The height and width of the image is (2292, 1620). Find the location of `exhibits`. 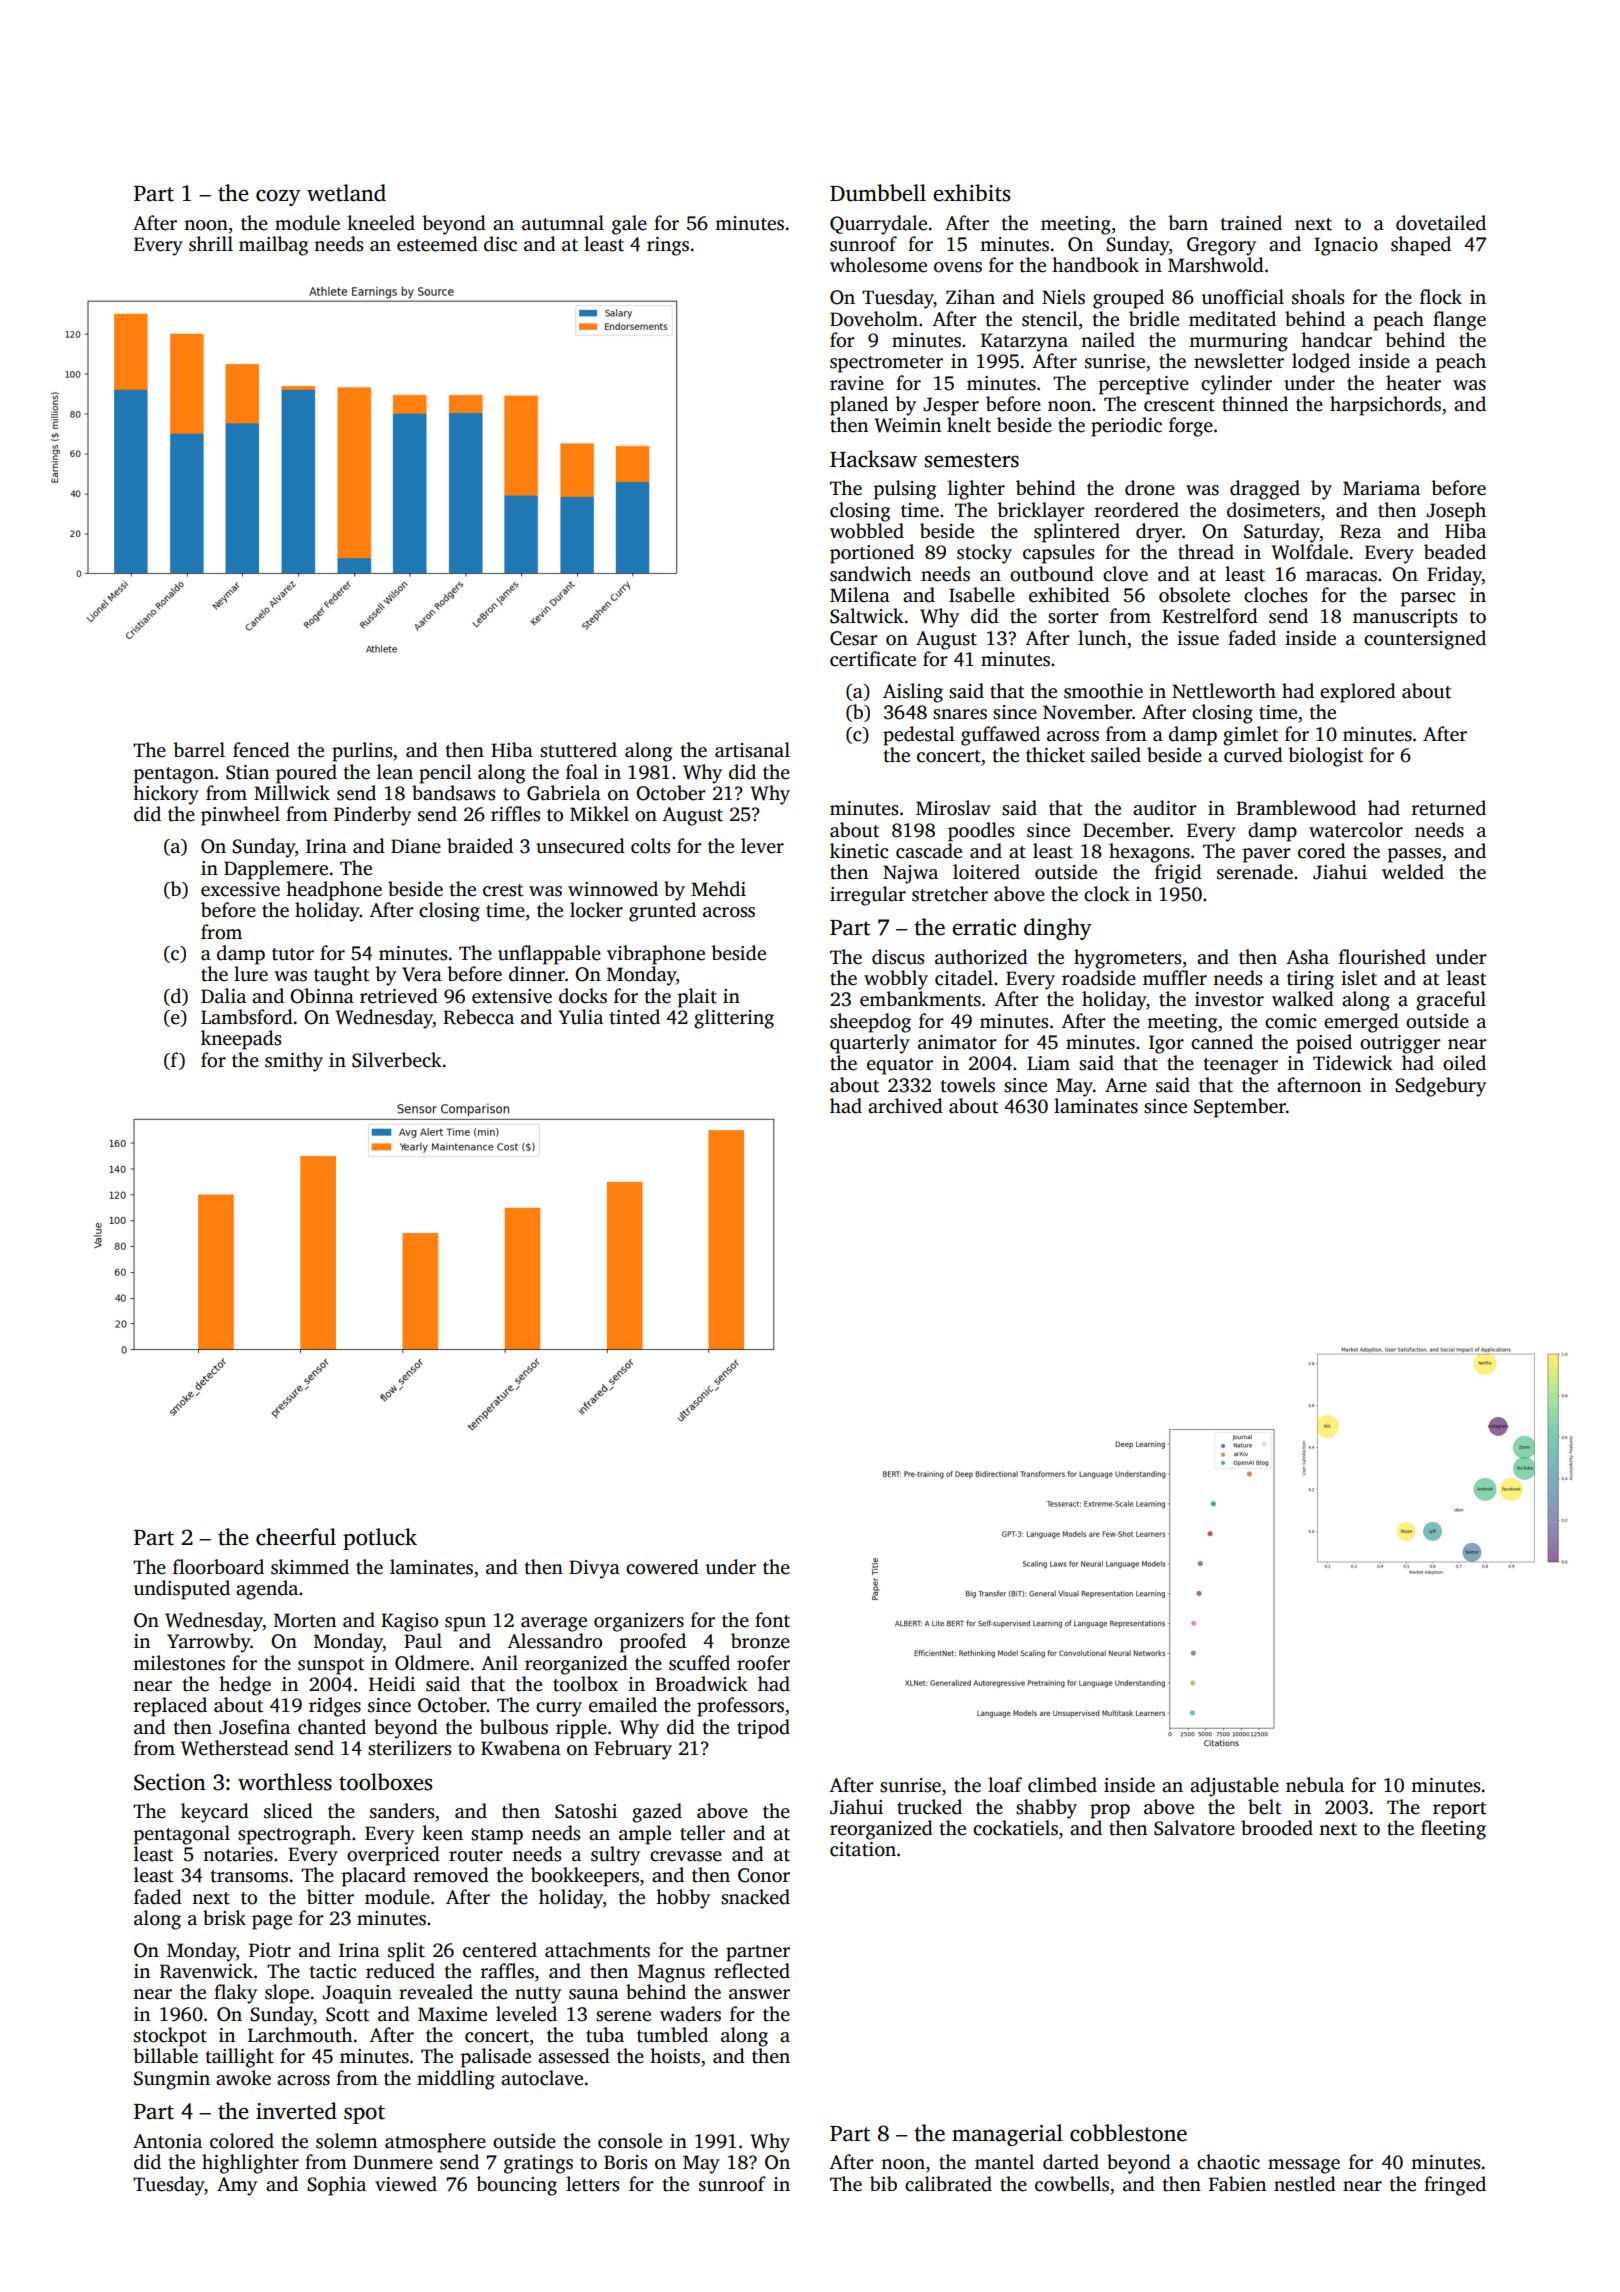

exhibits is located at coordinates (971, 193).
